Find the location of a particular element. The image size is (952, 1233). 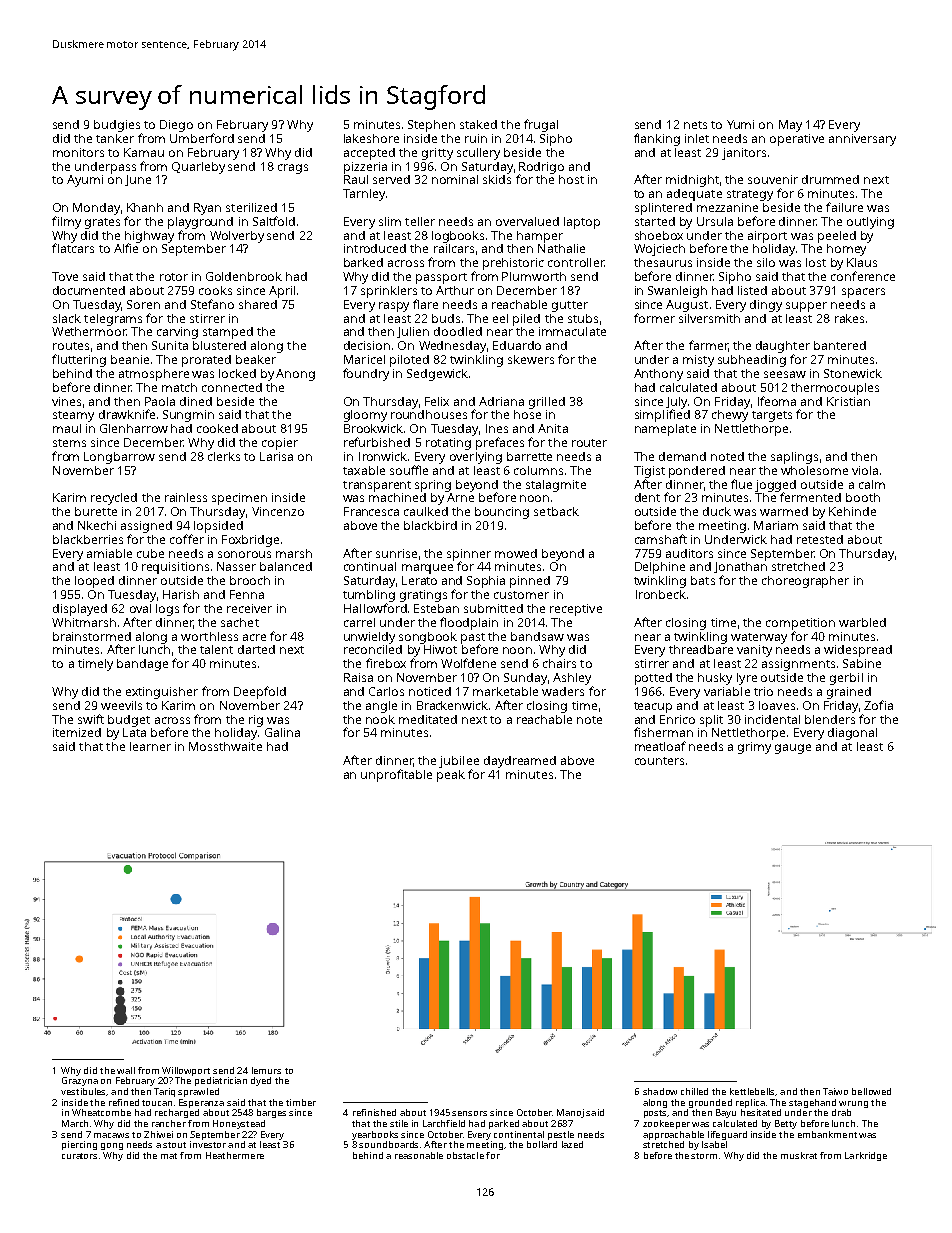

bellowed is located at coordinates (871, 1091).
